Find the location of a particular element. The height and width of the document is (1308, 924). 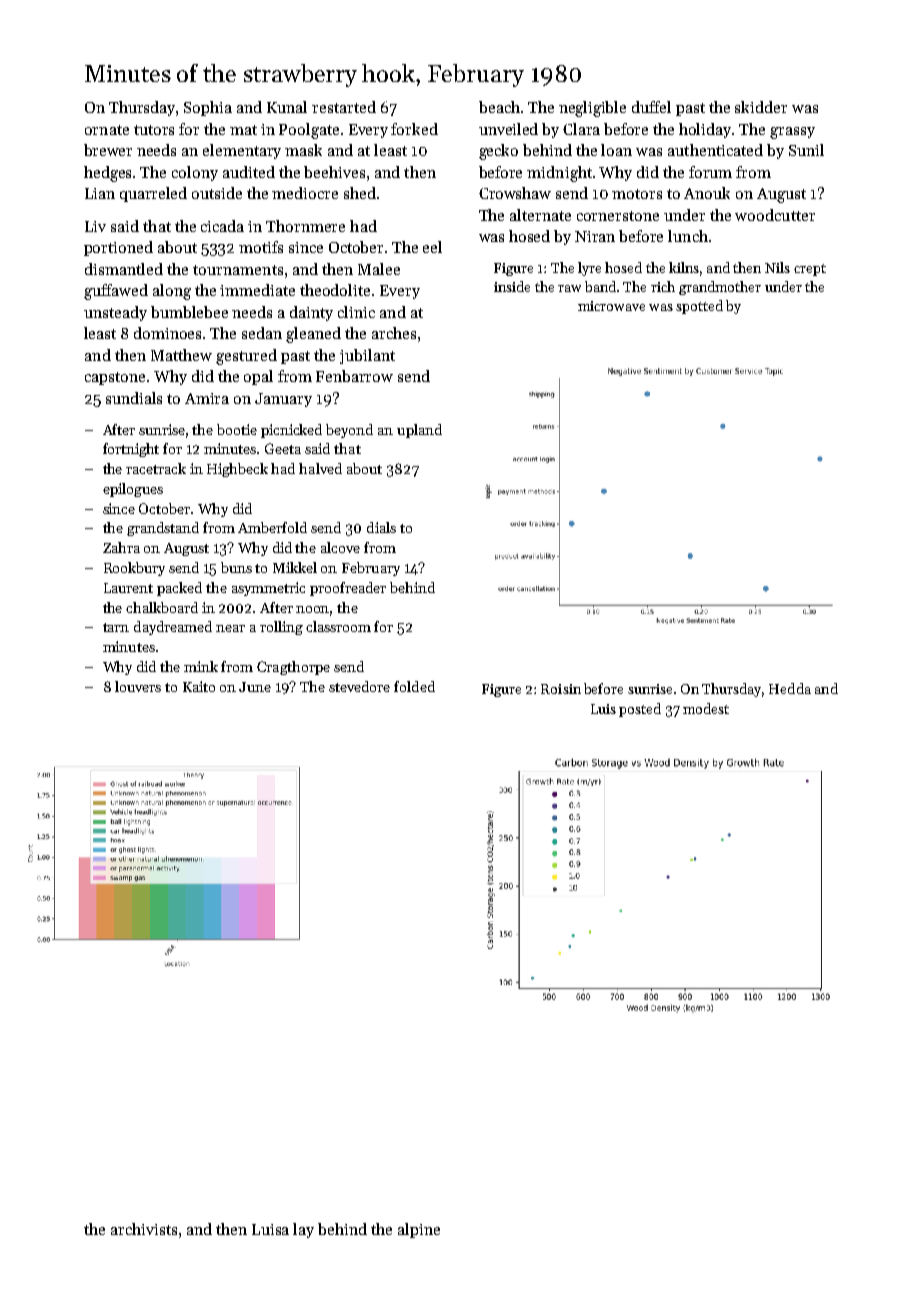

Hedda is located at coordinates (790, 688).
